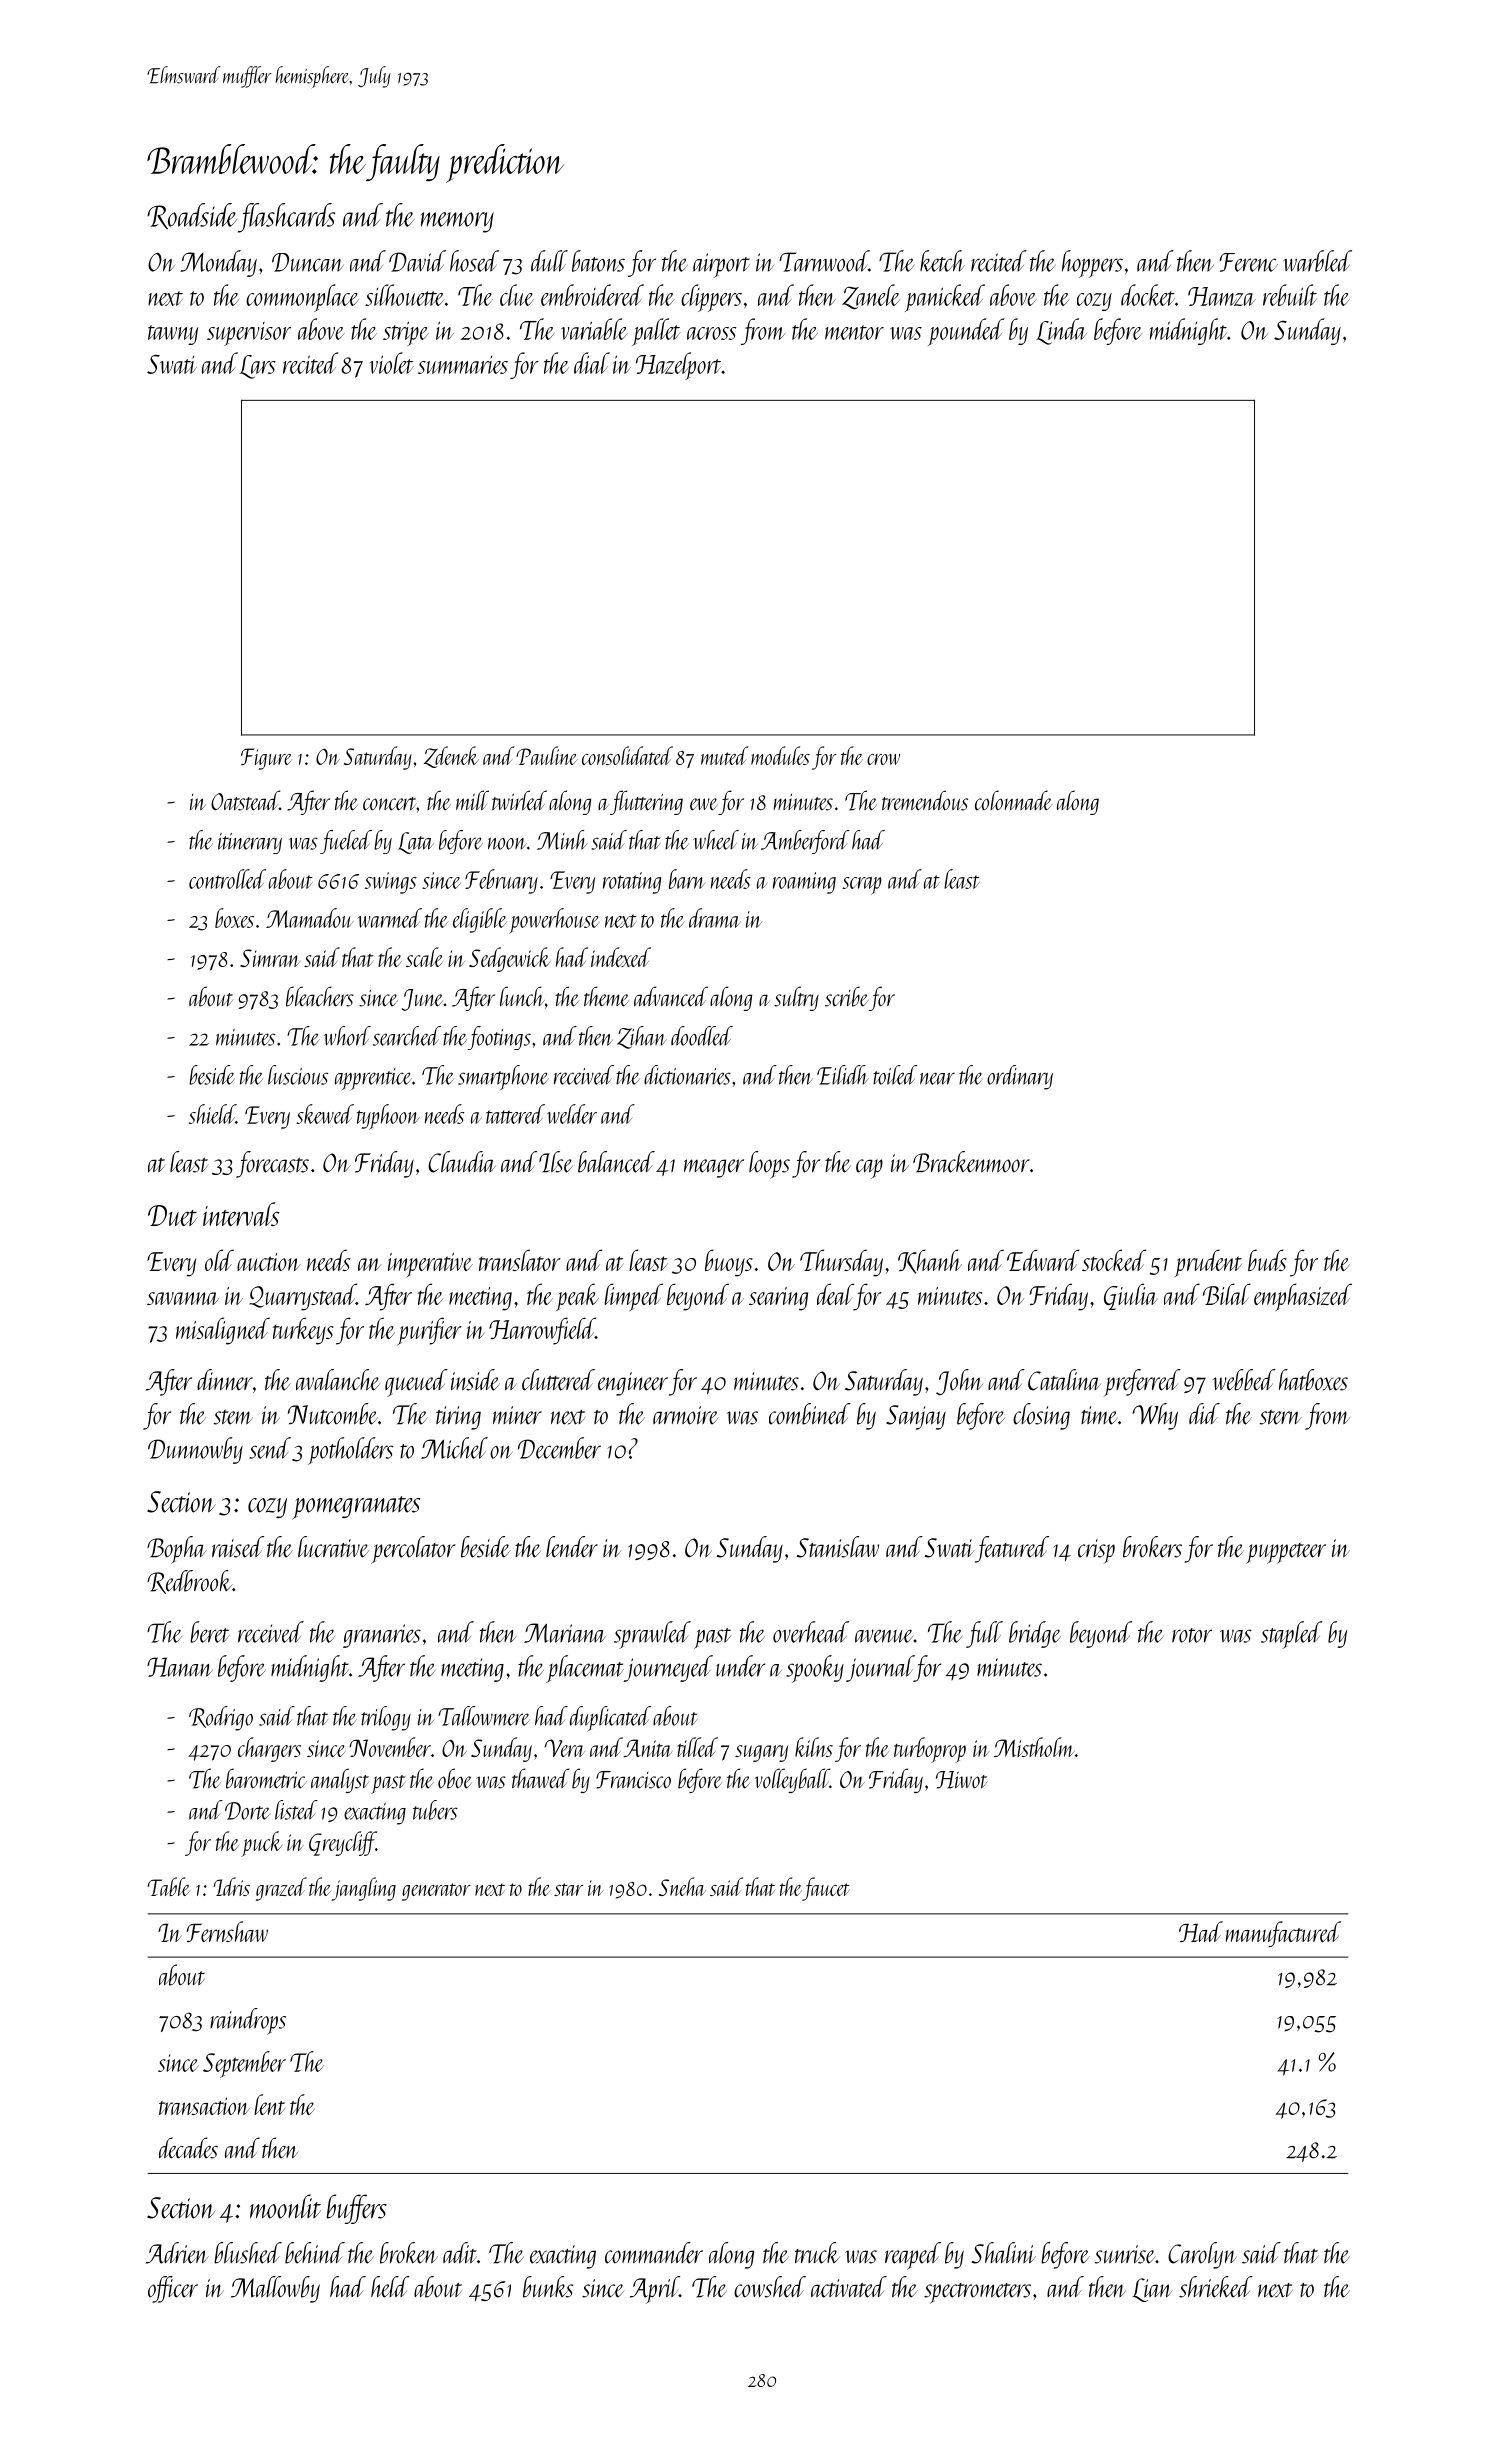  Describe the element at coordinates (250, 843) in the page. I see `itinerary` at that location.
